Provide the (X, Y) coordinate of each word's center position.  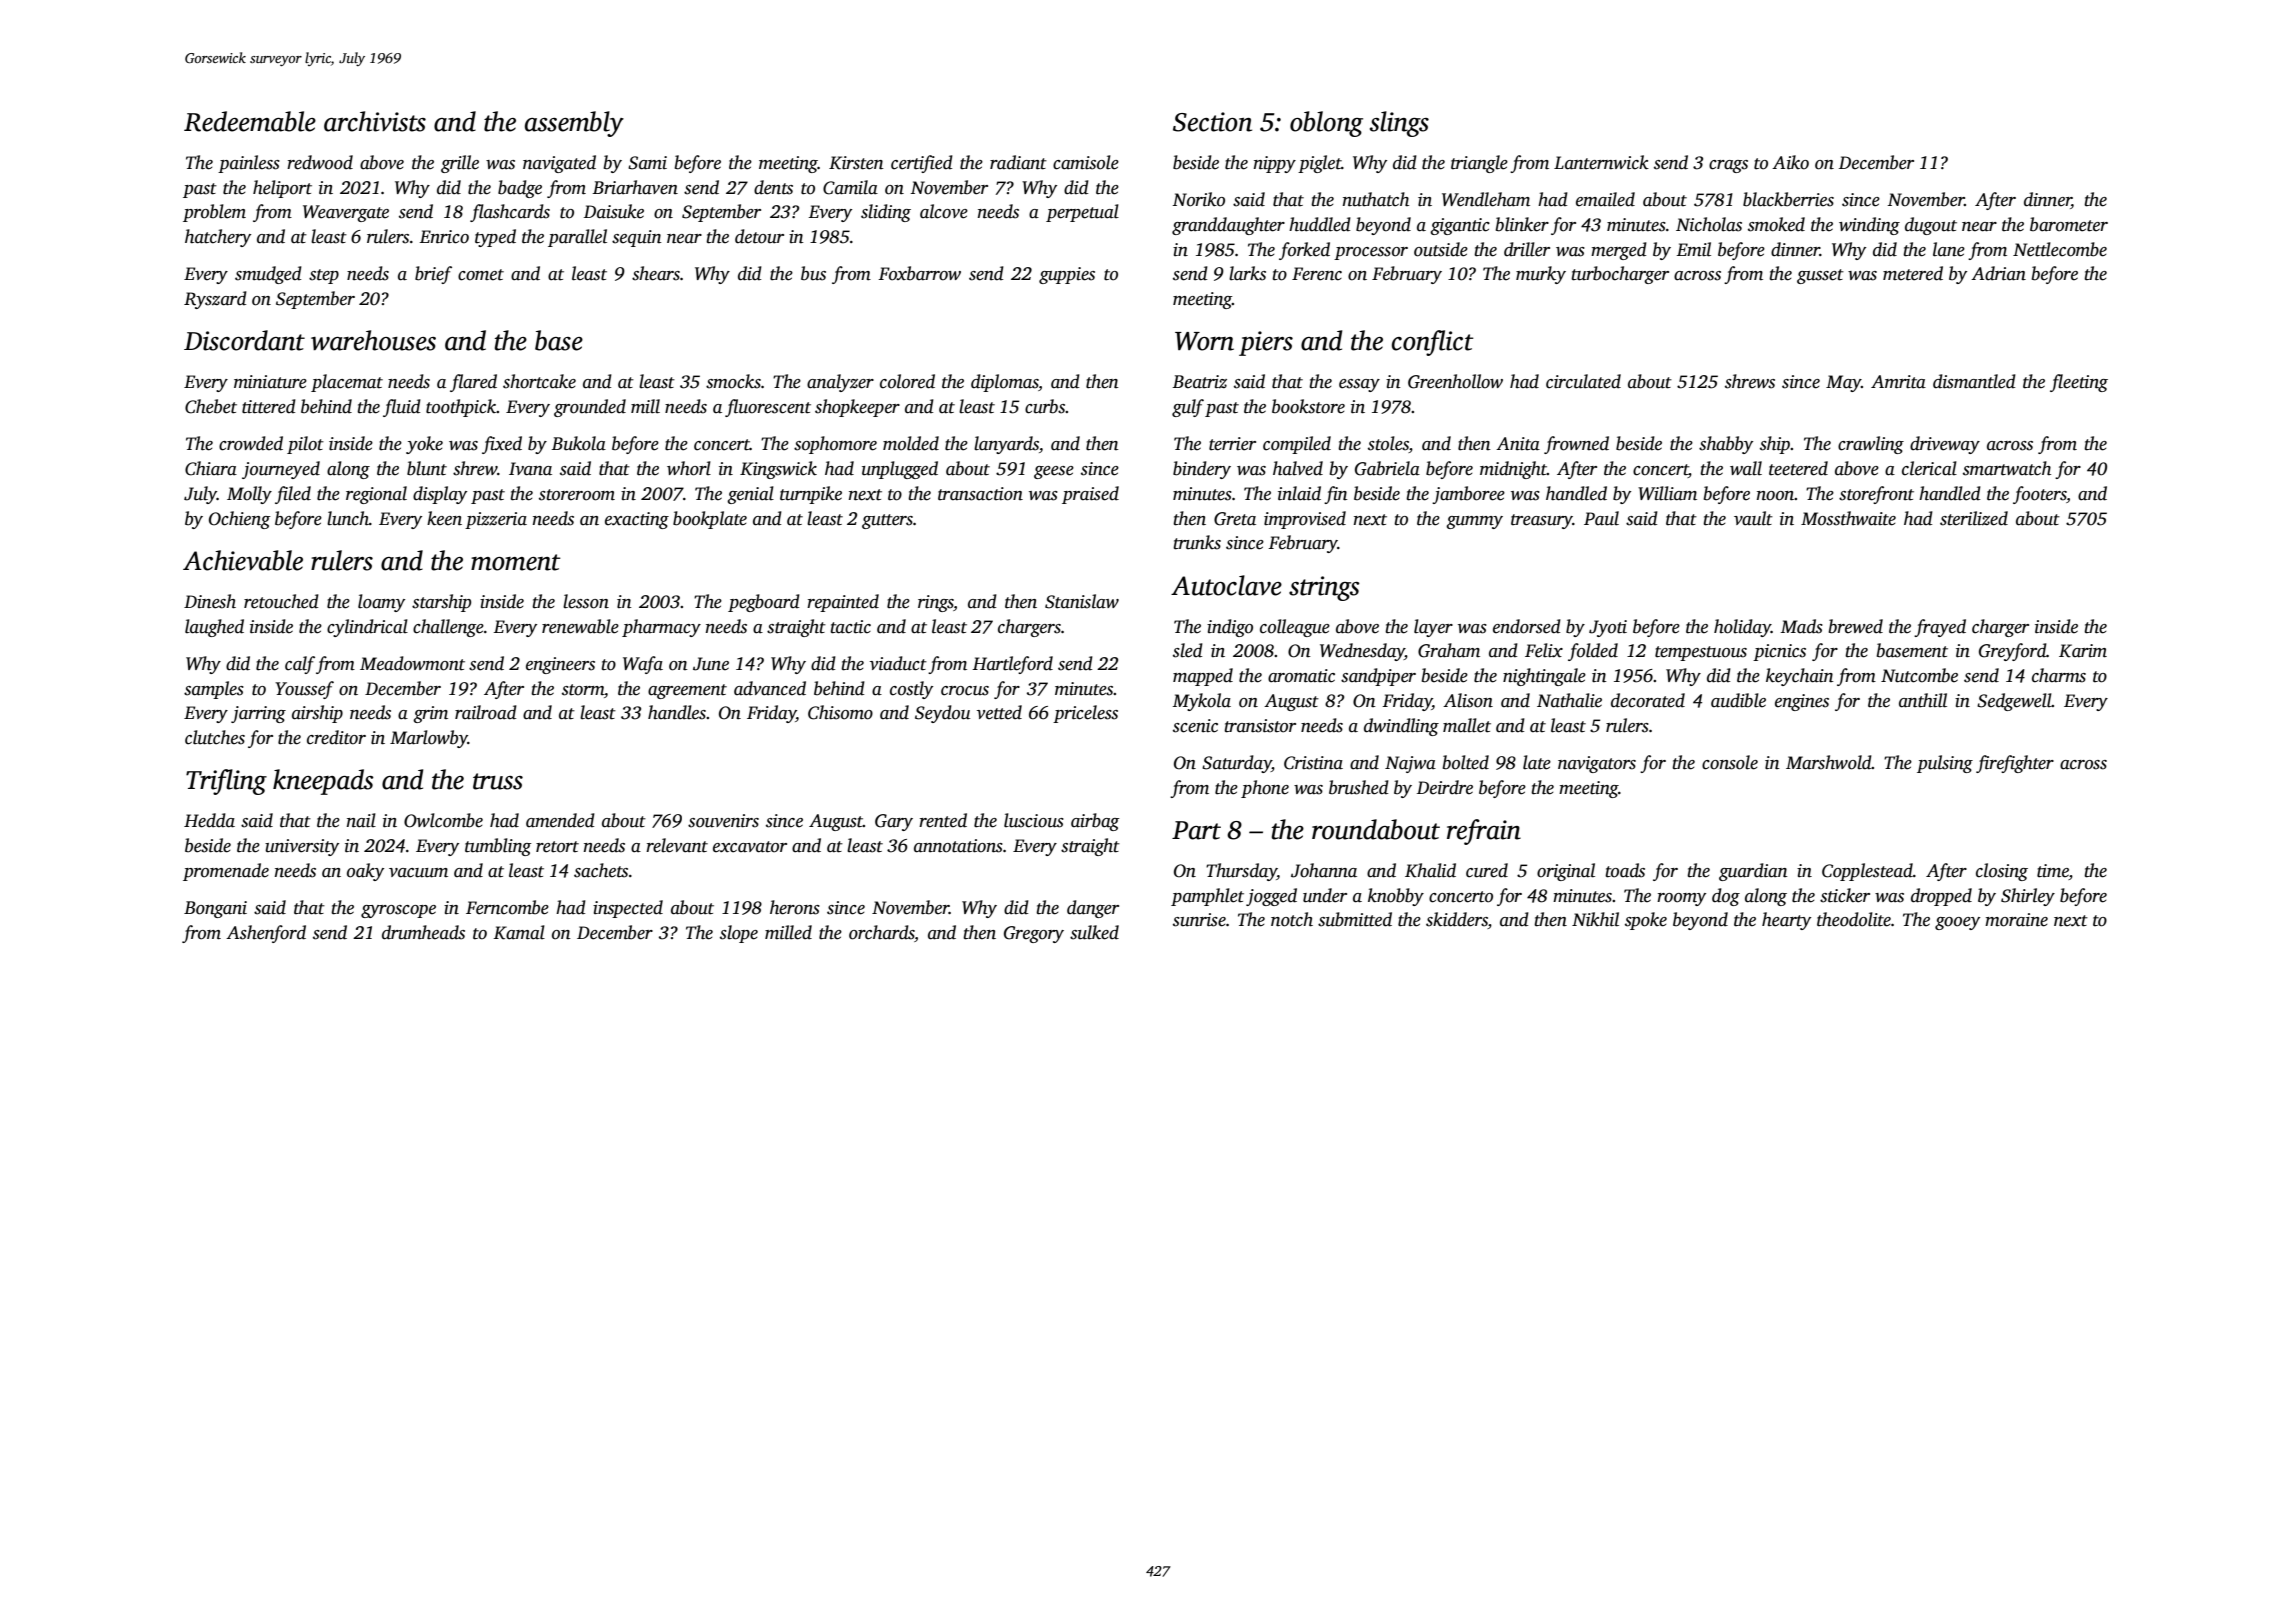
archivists (375, 121)
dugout (1931, 226)
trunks (1197, 542)
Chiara (211, 468)
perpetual (1082, 213)
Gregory (1034, 934)
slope (739, 934)
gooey (1957, 923)
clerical (1929, 468)
